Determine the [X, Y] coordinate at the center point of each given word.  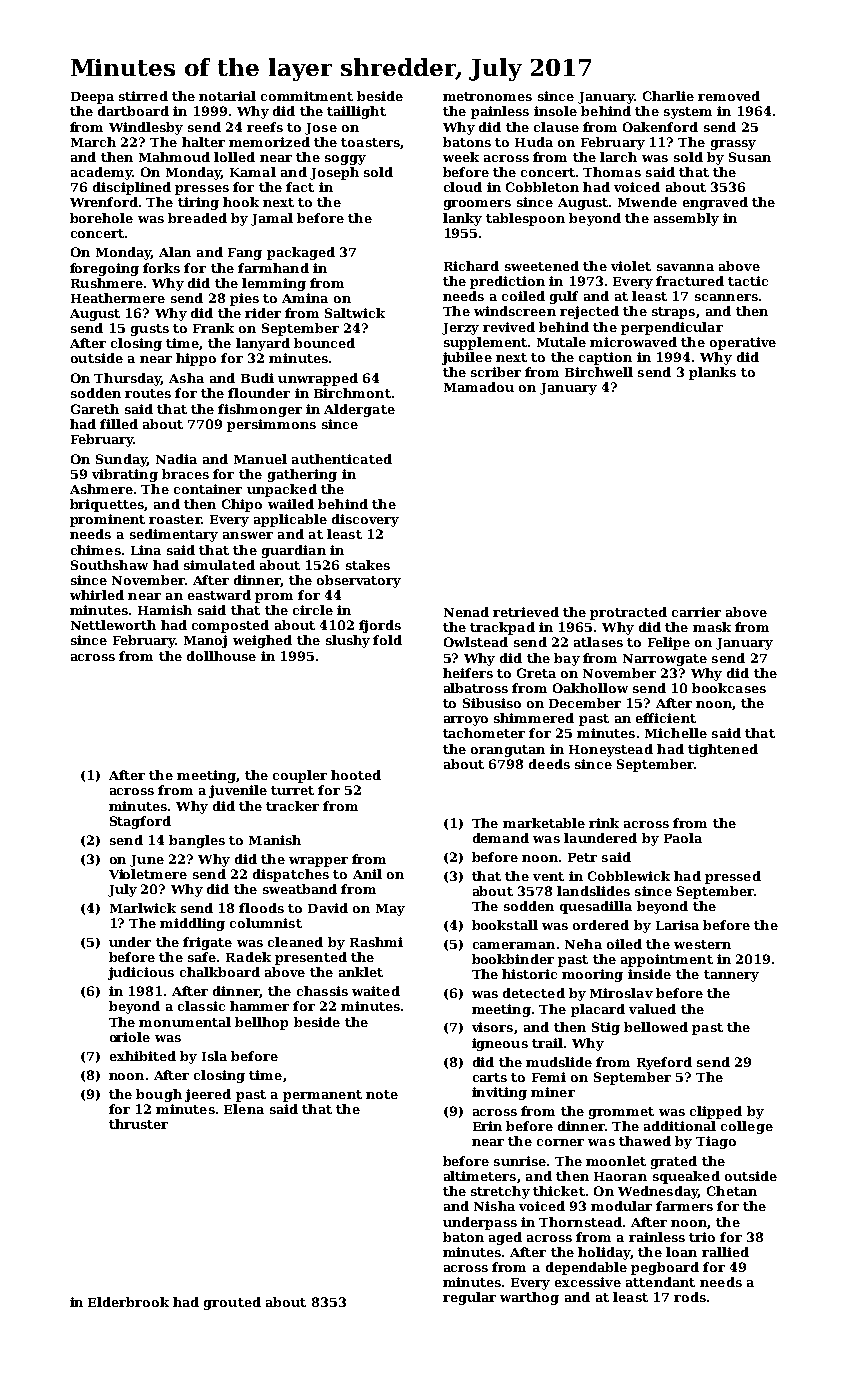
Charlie [668, 96]
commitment [307, 96]
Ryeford [664, 1063]
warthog [529, 1298]
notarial [227, 96]
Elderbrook [128, 1302]
